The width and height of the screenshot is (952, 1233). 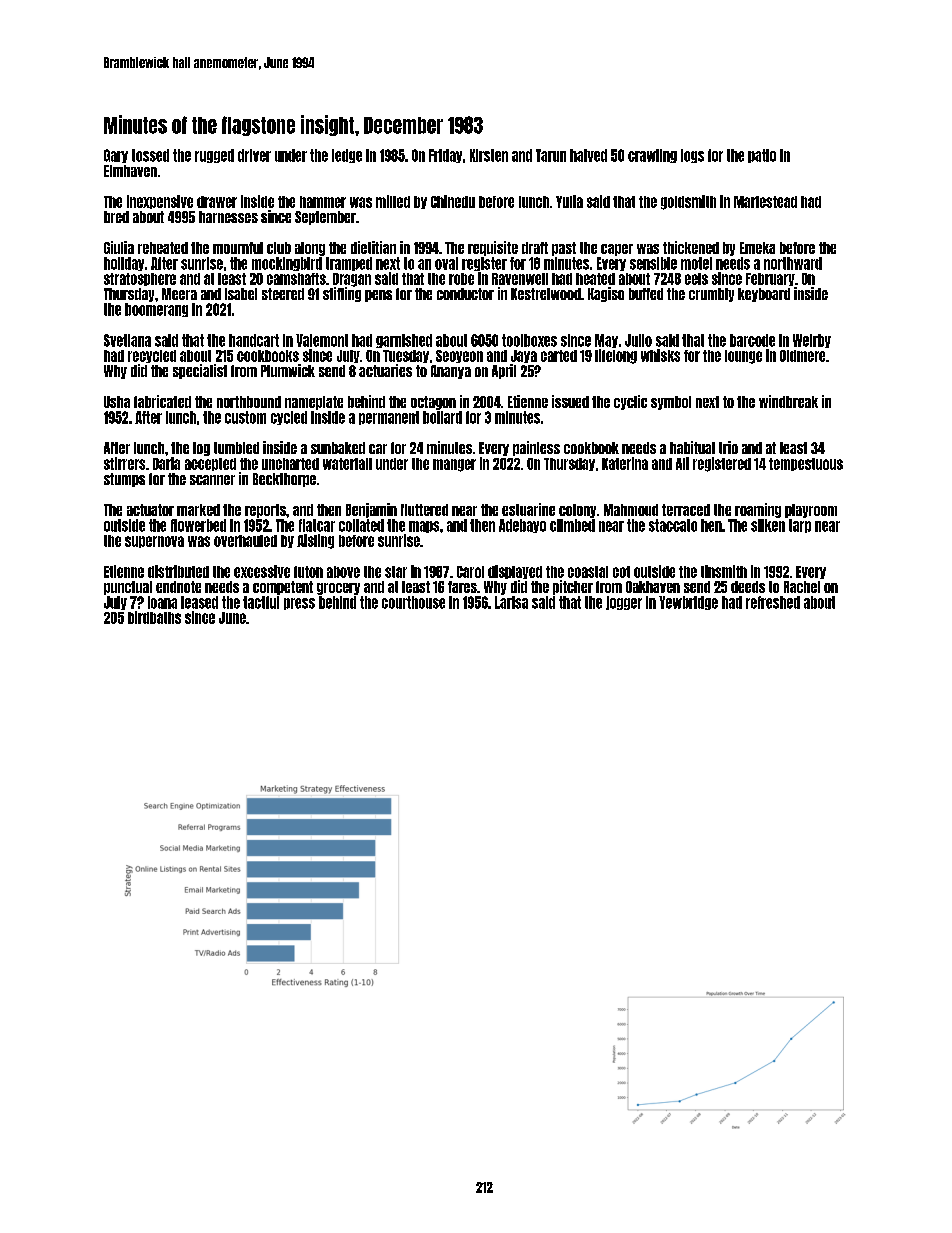 I want to click on Seoyeon, so click(x=459, y=356).
